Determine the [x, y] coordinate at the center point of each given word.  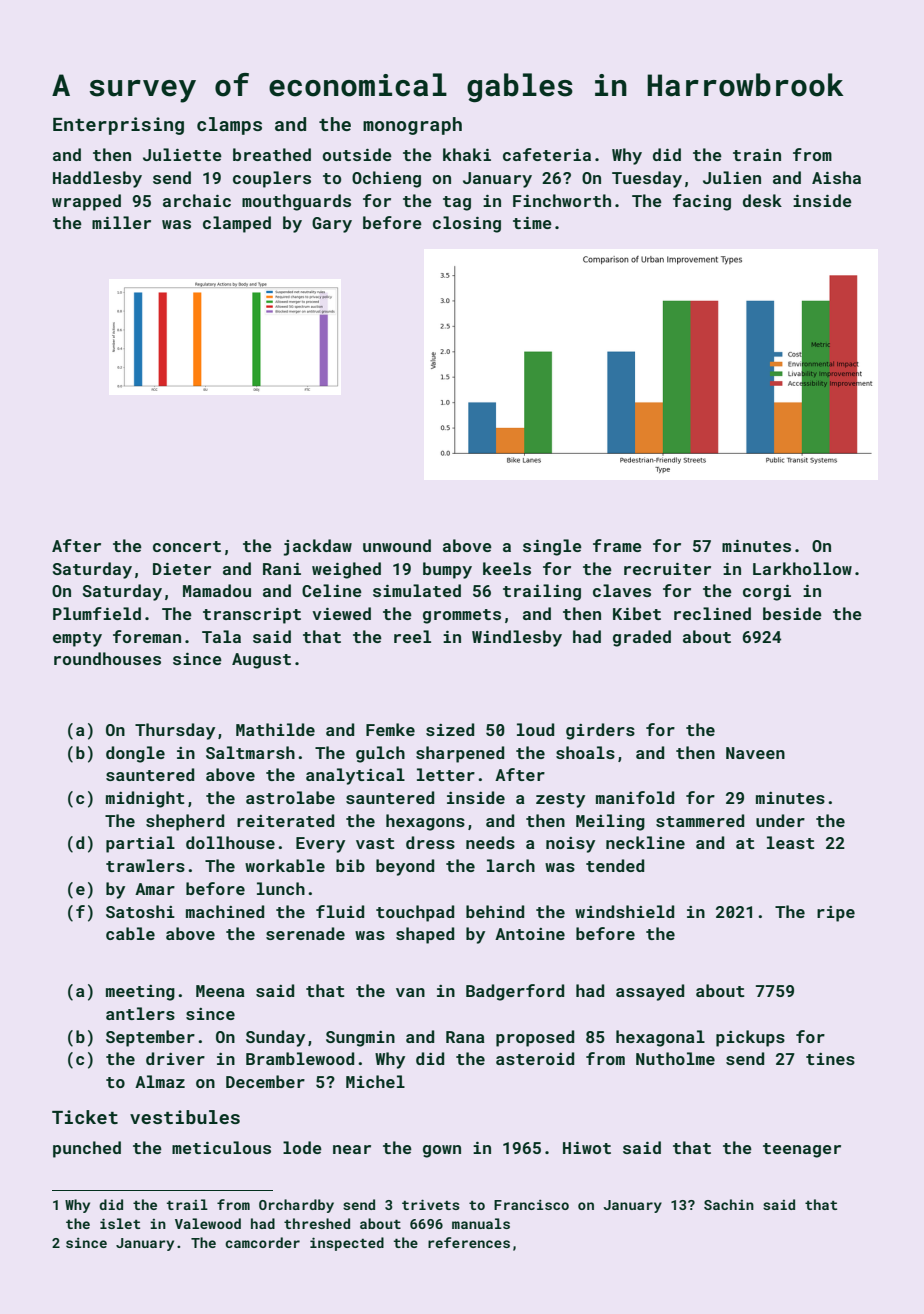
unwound [397, 545]
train [757, 155]
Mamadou [217, 590]
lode [302, 1147]
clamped [237, 224]
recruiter [667, 569]
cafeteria [547, 154]
